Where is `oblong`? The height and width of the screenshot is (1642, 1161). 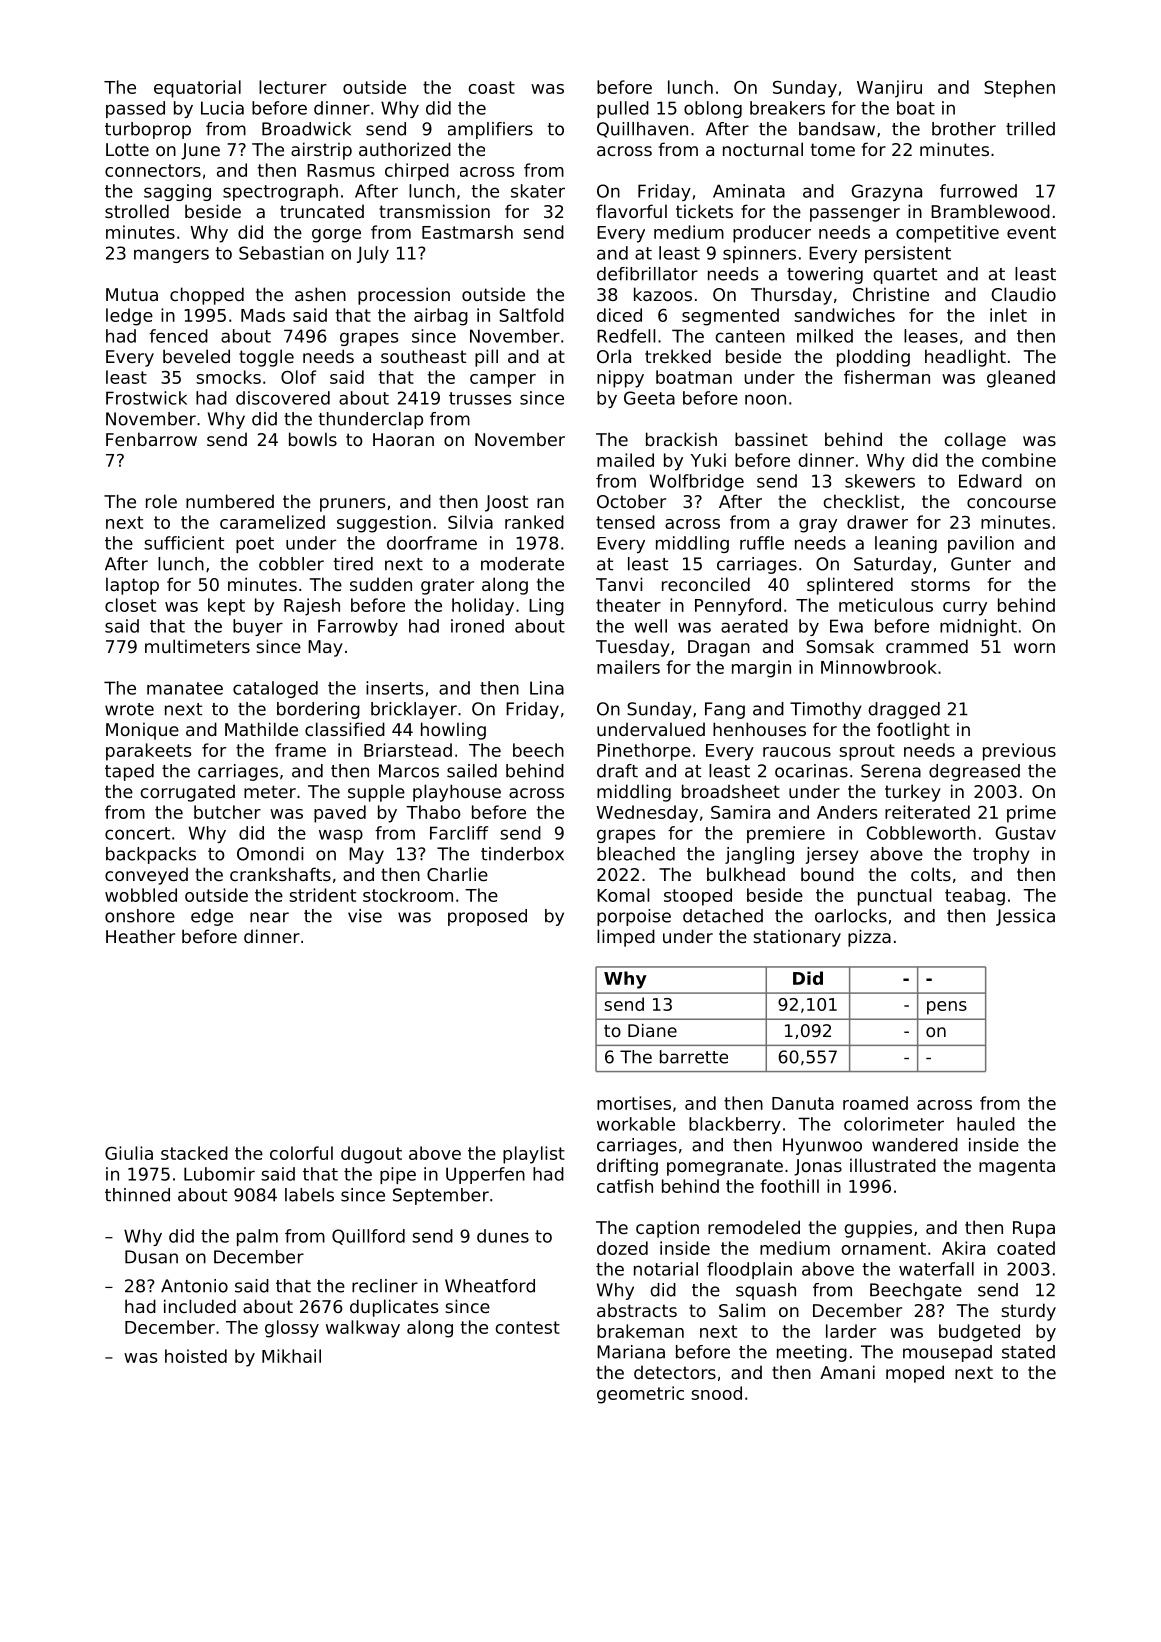
oblong is located at coordinates (713, 109).
